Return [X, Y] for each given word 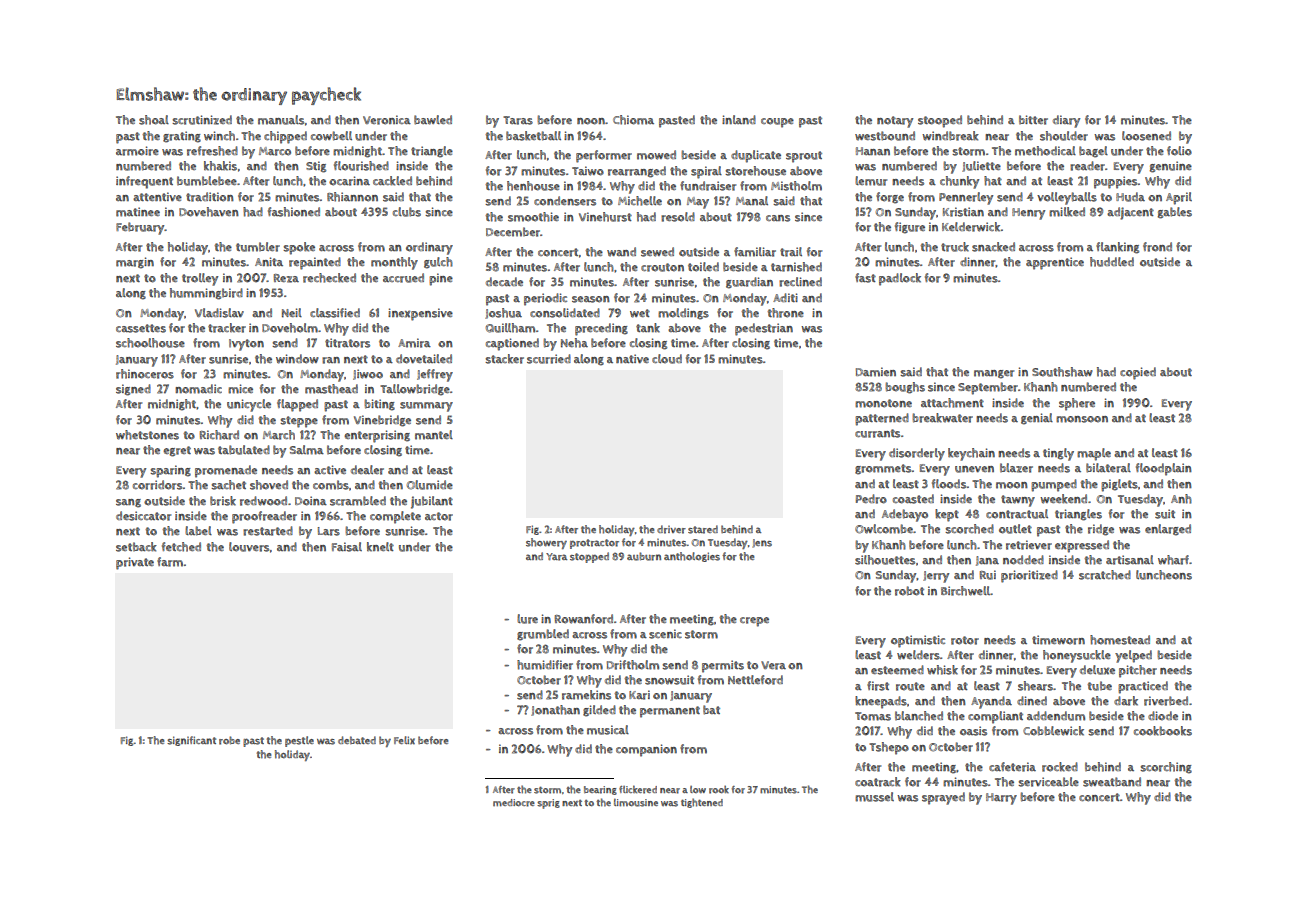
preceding [601, 329]
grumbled [543, 635]
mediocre [514, 803]
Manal [752, 200]
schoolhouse [150, 343]
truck [955, 247]
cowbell [331, 136]
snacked [993, 247]
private [135, 563]
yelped [1133, 656]
